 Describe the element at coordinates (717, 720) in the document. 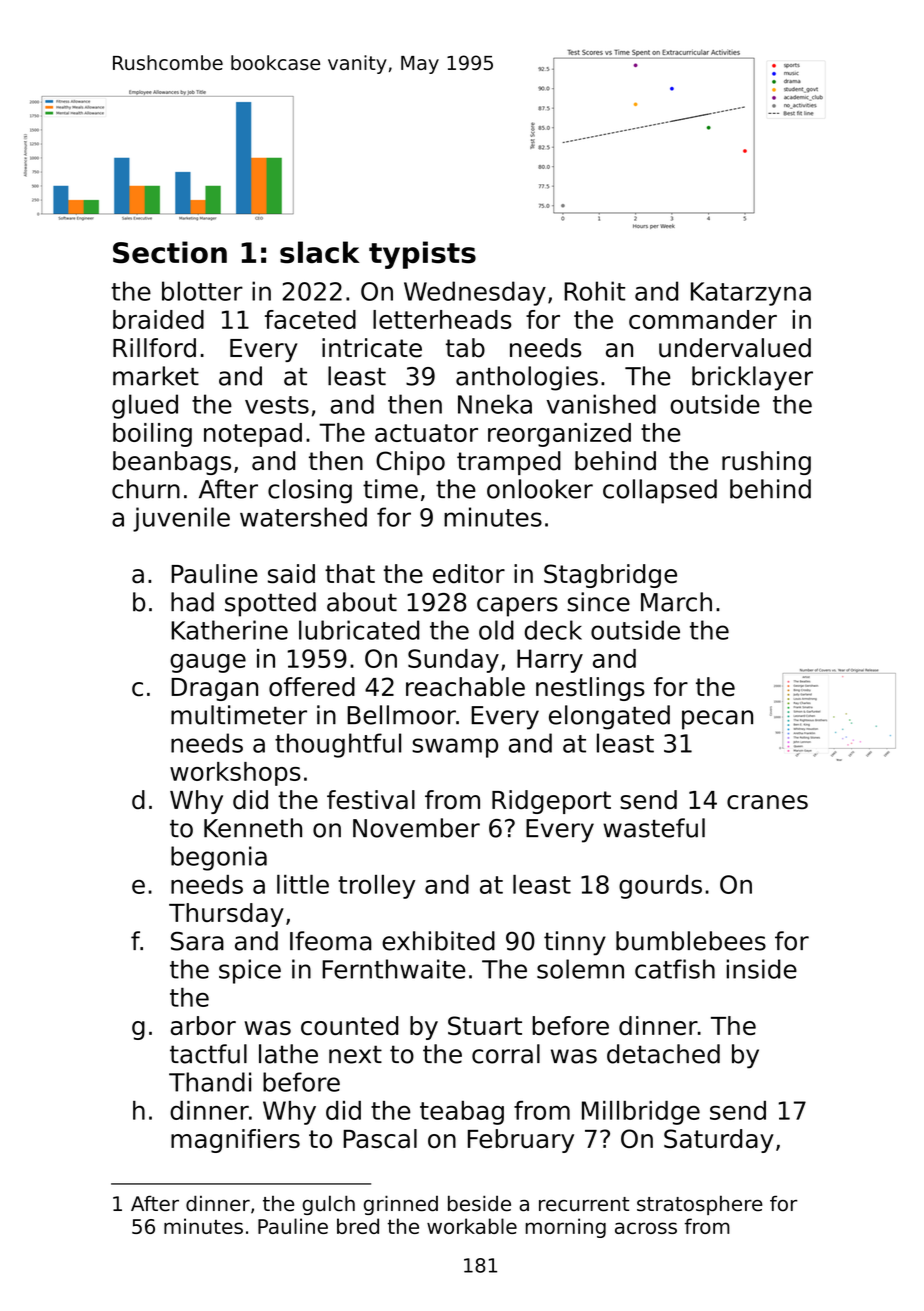

I see `pecan` at that location.
